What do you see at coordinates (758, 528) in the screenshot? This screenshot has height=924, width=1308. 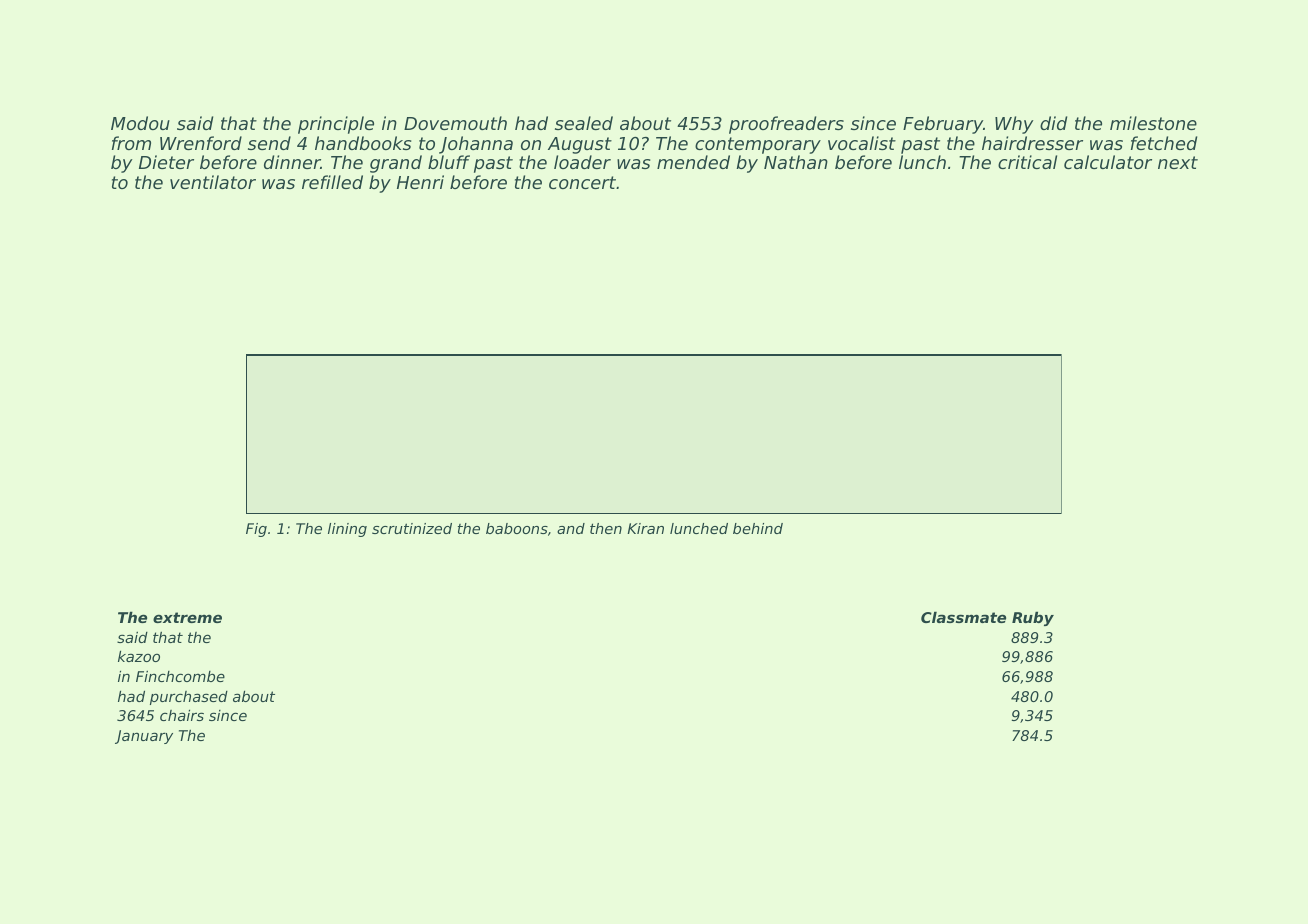 I see `behind` at bounding box center [758, 528].
